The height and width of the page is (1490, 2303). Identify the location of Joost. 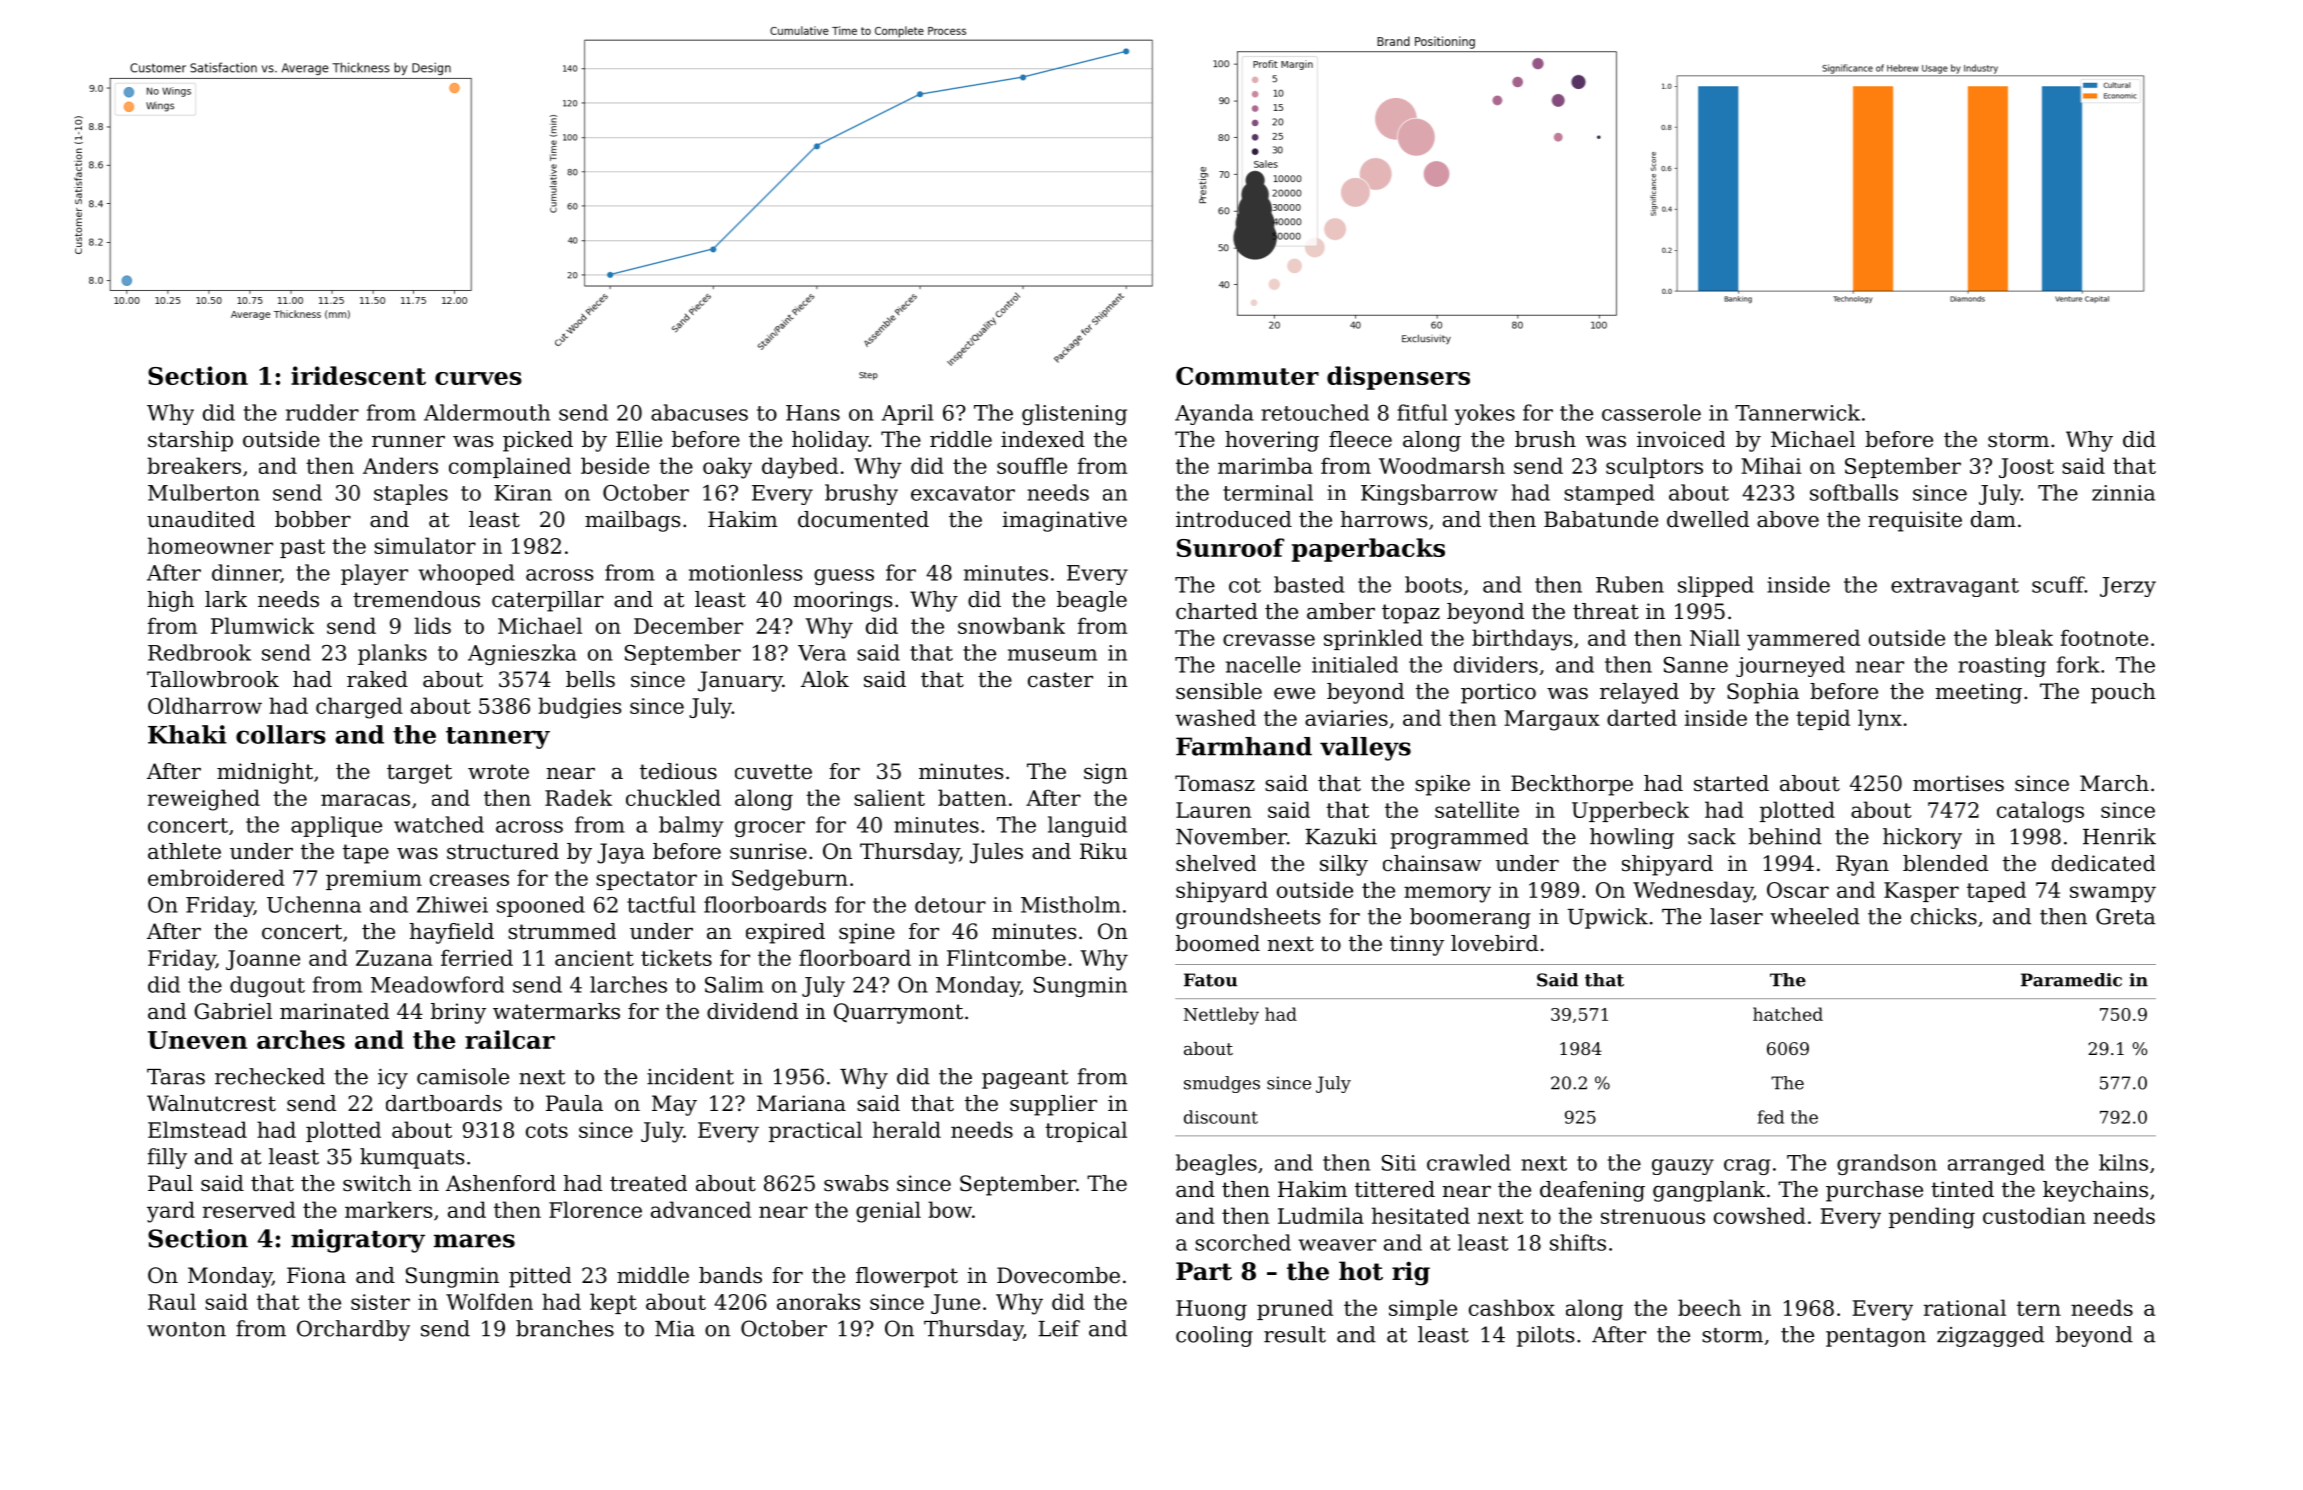
(2026, 468).
